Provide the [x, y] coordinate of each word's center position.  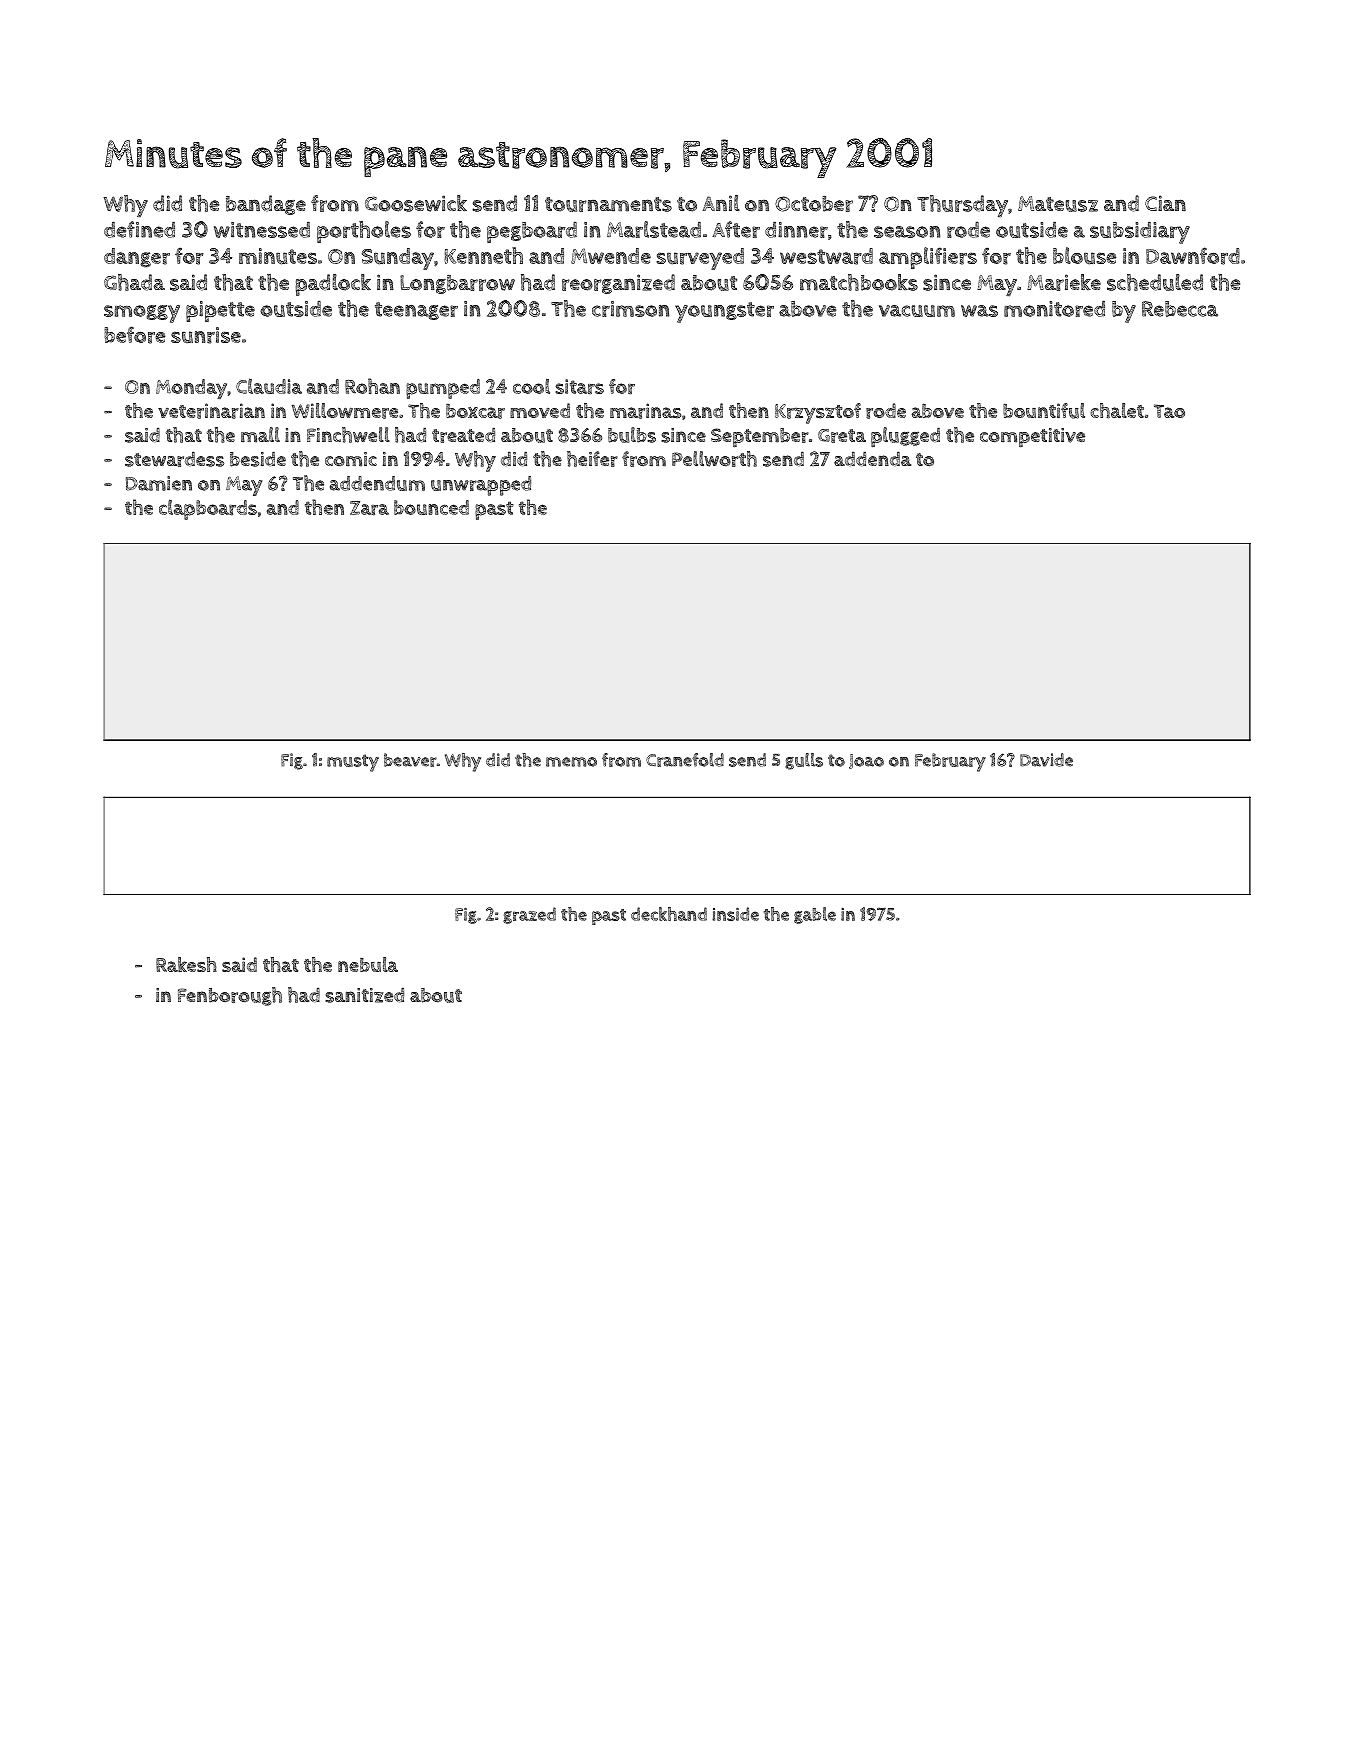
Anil [721, 203]
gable [815, 915]
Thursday [962, 206]
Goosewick [416, 203]
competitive [1032, 437]
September [760, 437]
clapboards [208, 509]
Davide [1046, 760]
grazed [529, 915]
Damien [159, 483]
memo [571, 762]
